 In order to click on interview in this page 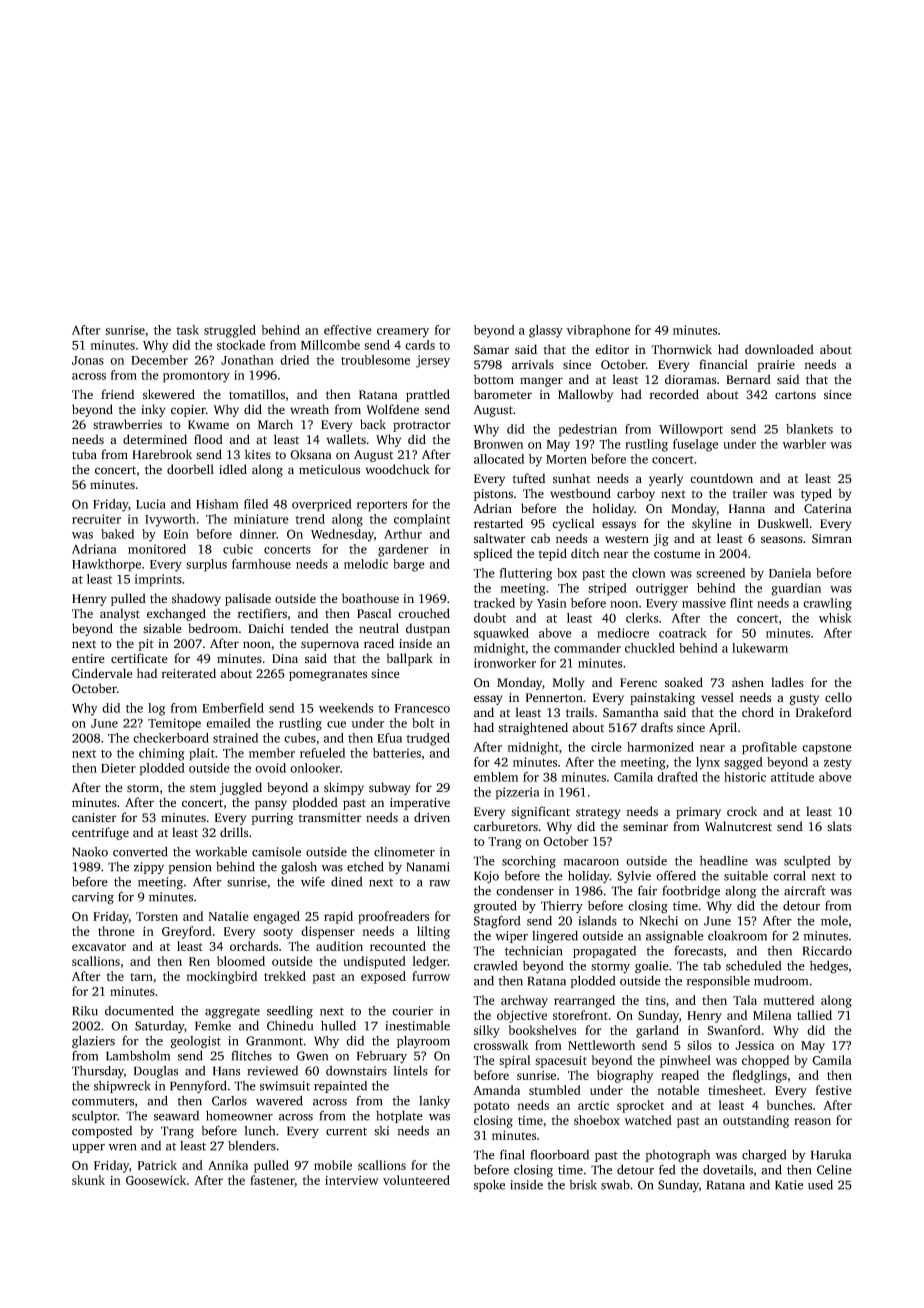, I will do `click(352, 1180)`.
